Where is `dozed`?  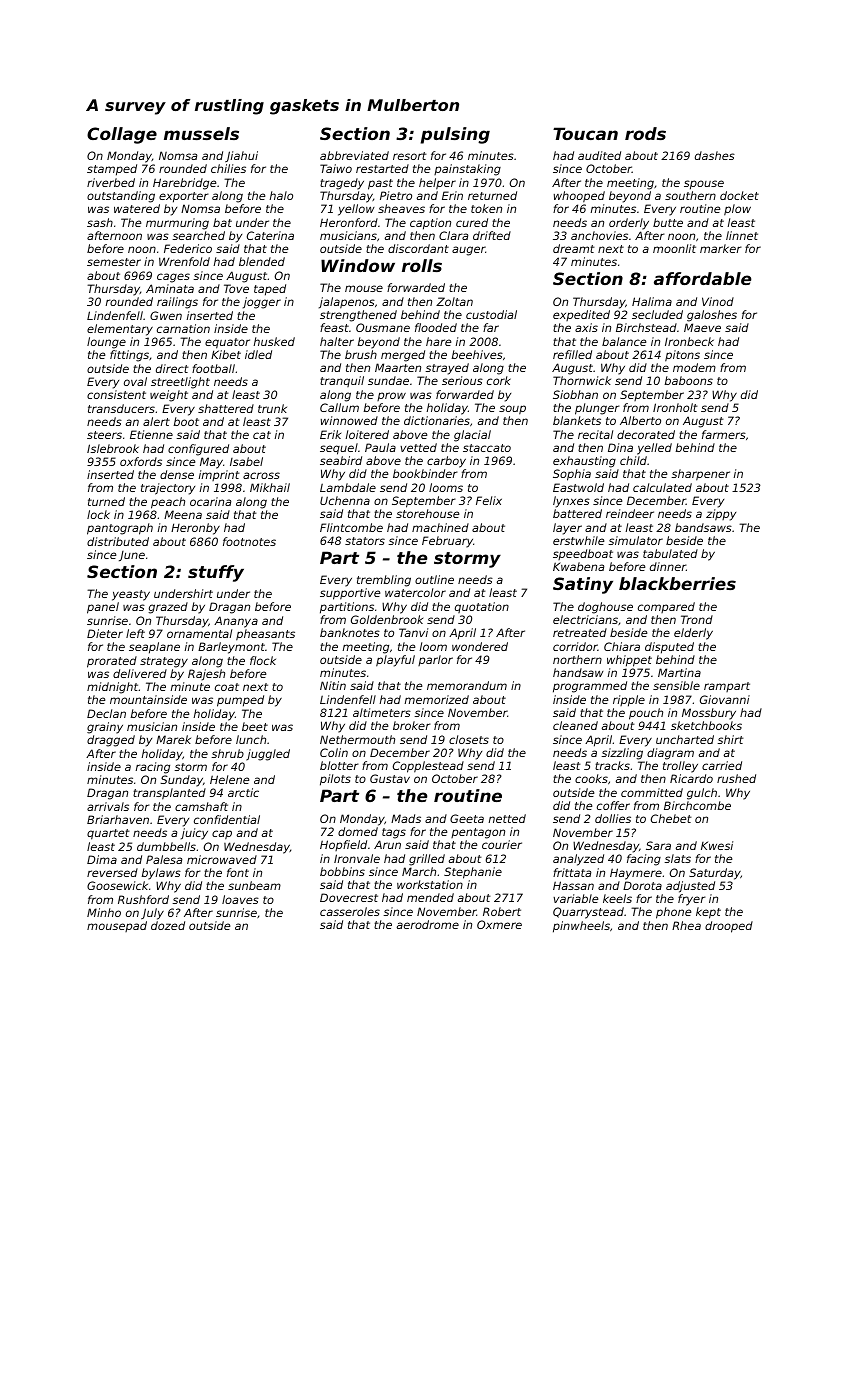 dozed is located at coordinates (168, 925).
